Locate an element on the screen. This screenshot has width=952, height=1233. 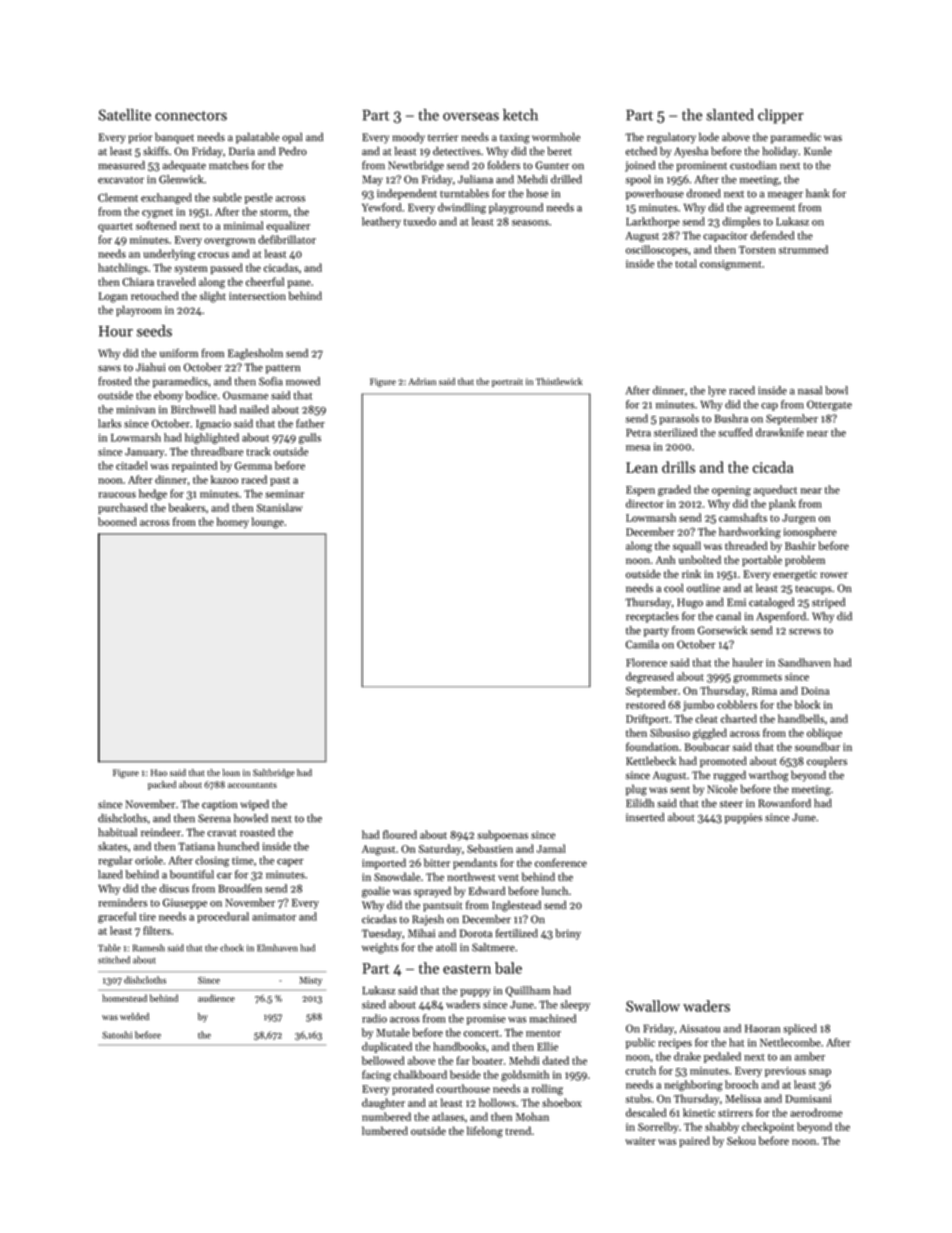
Saltbridge is located at coordinates (273, 773).
